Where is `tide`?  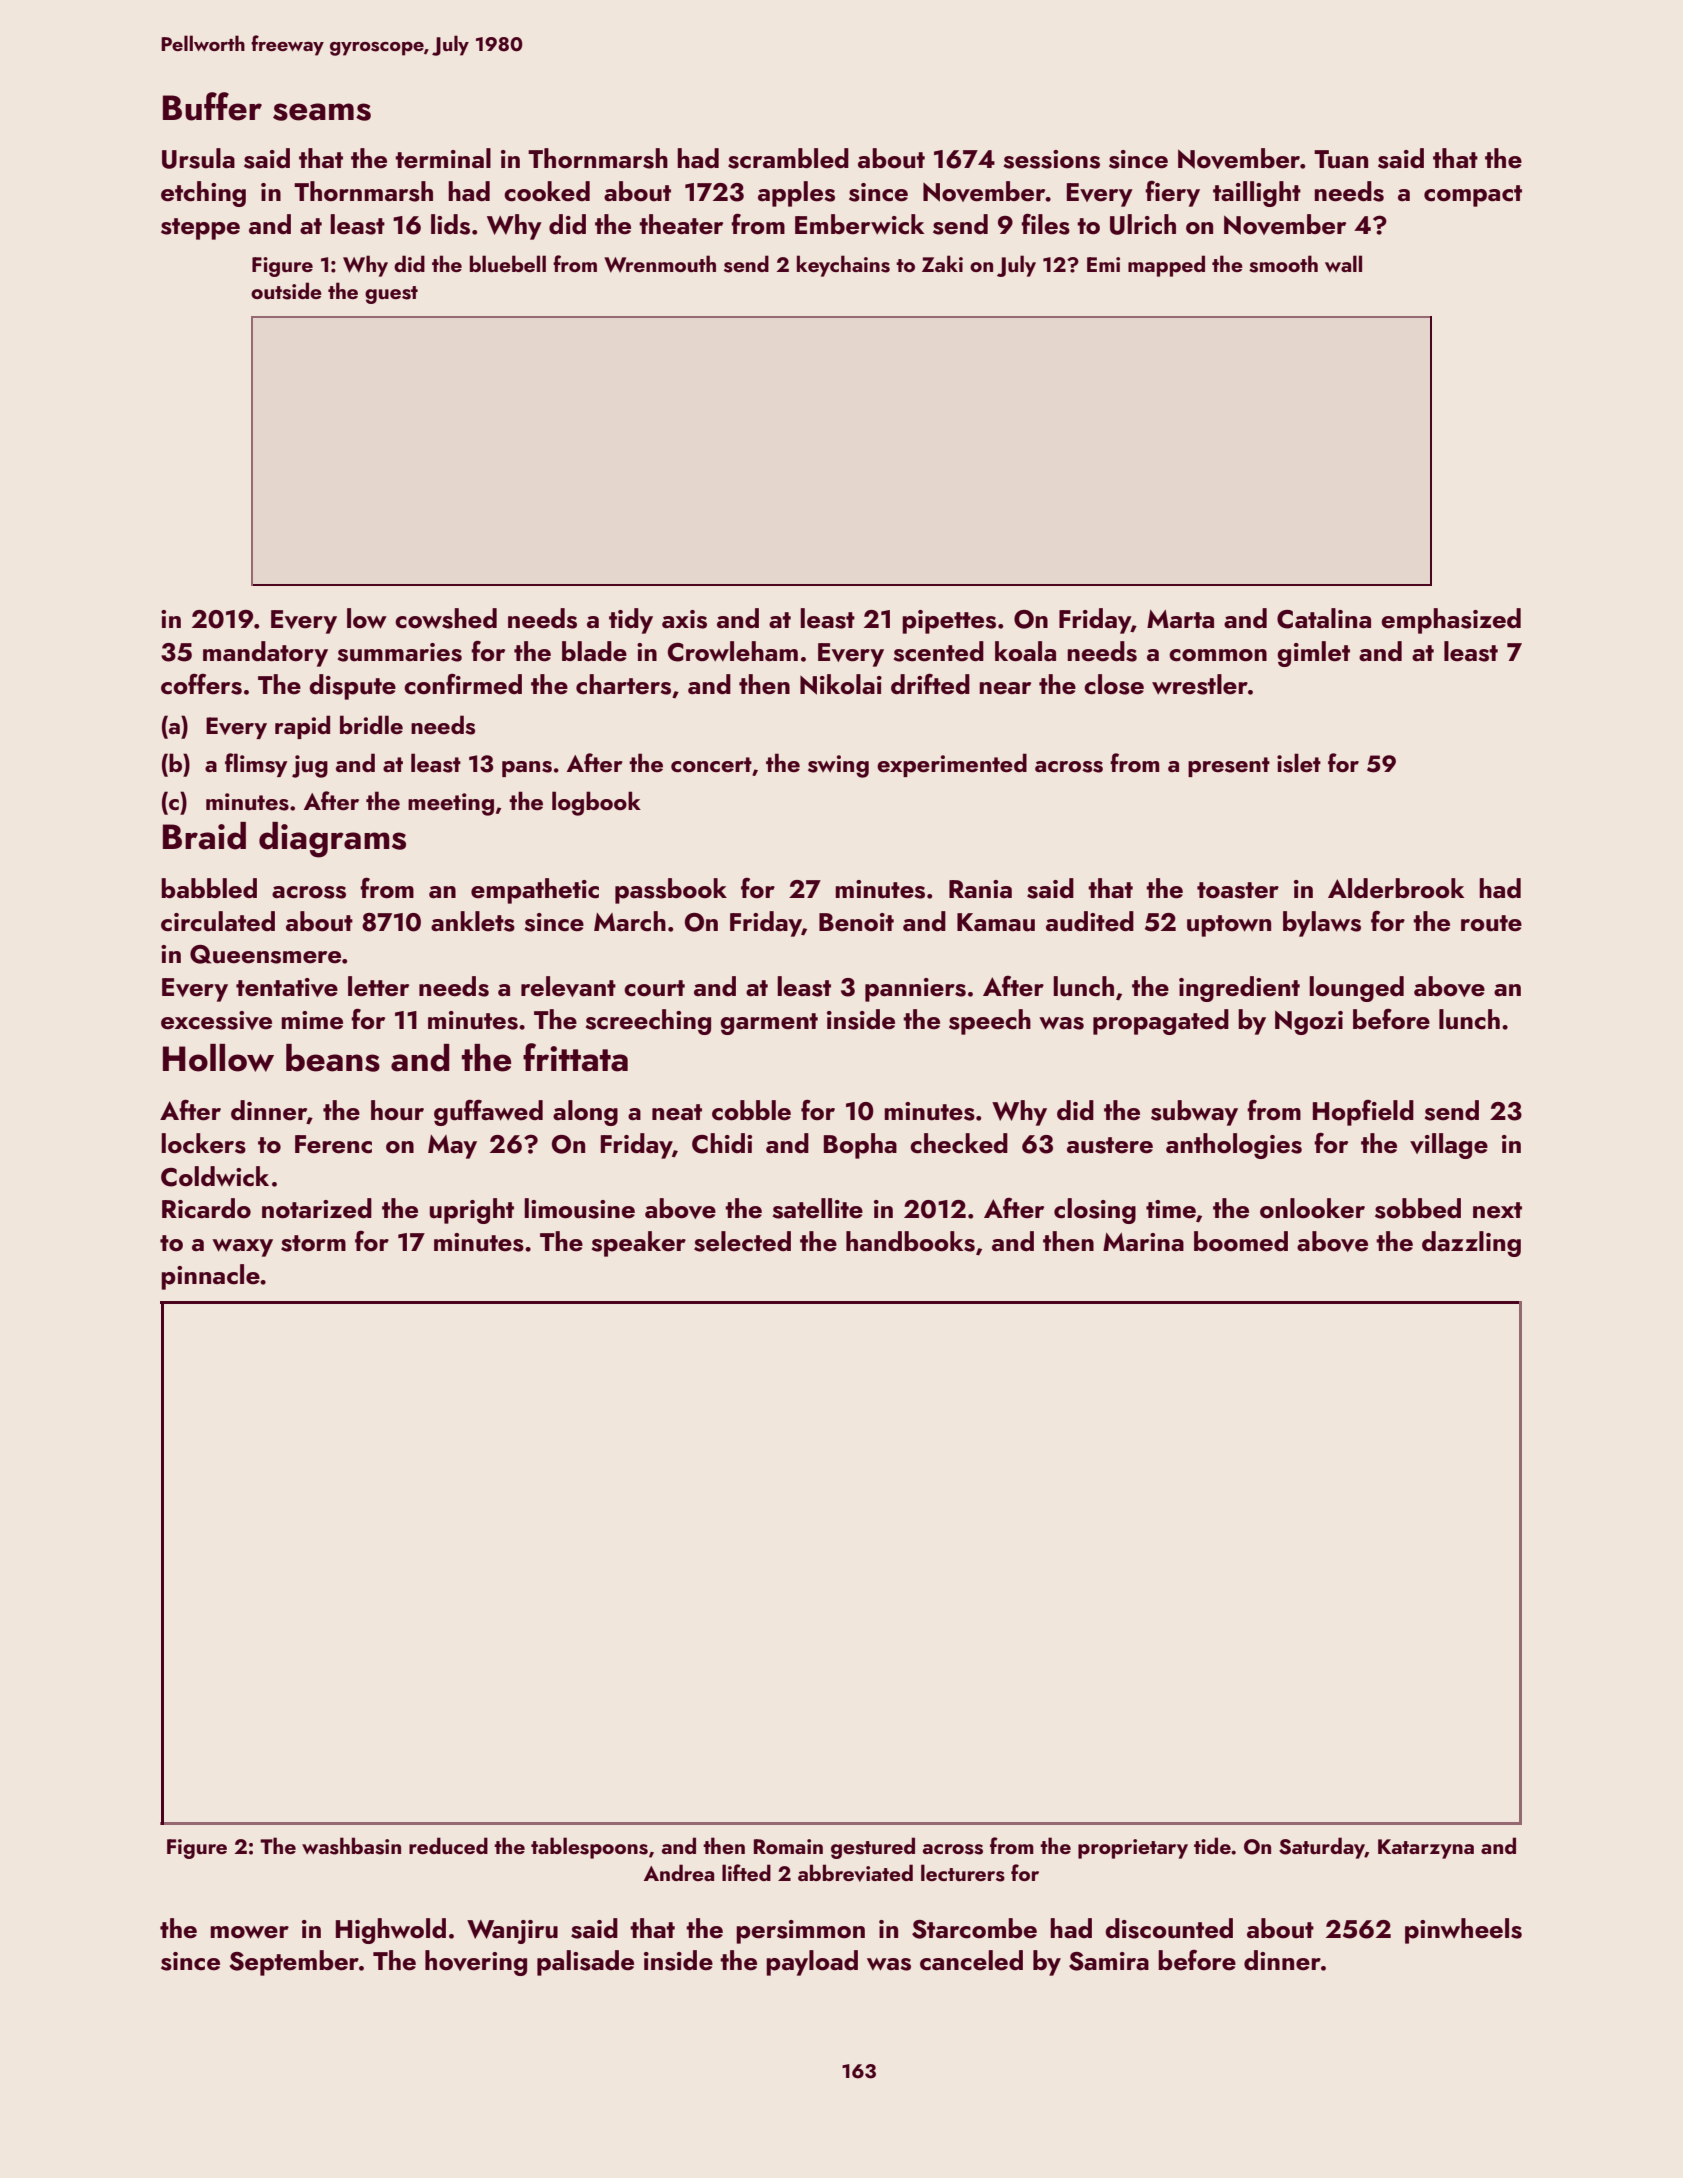 tide is located at coordinates (1212, 1845).
